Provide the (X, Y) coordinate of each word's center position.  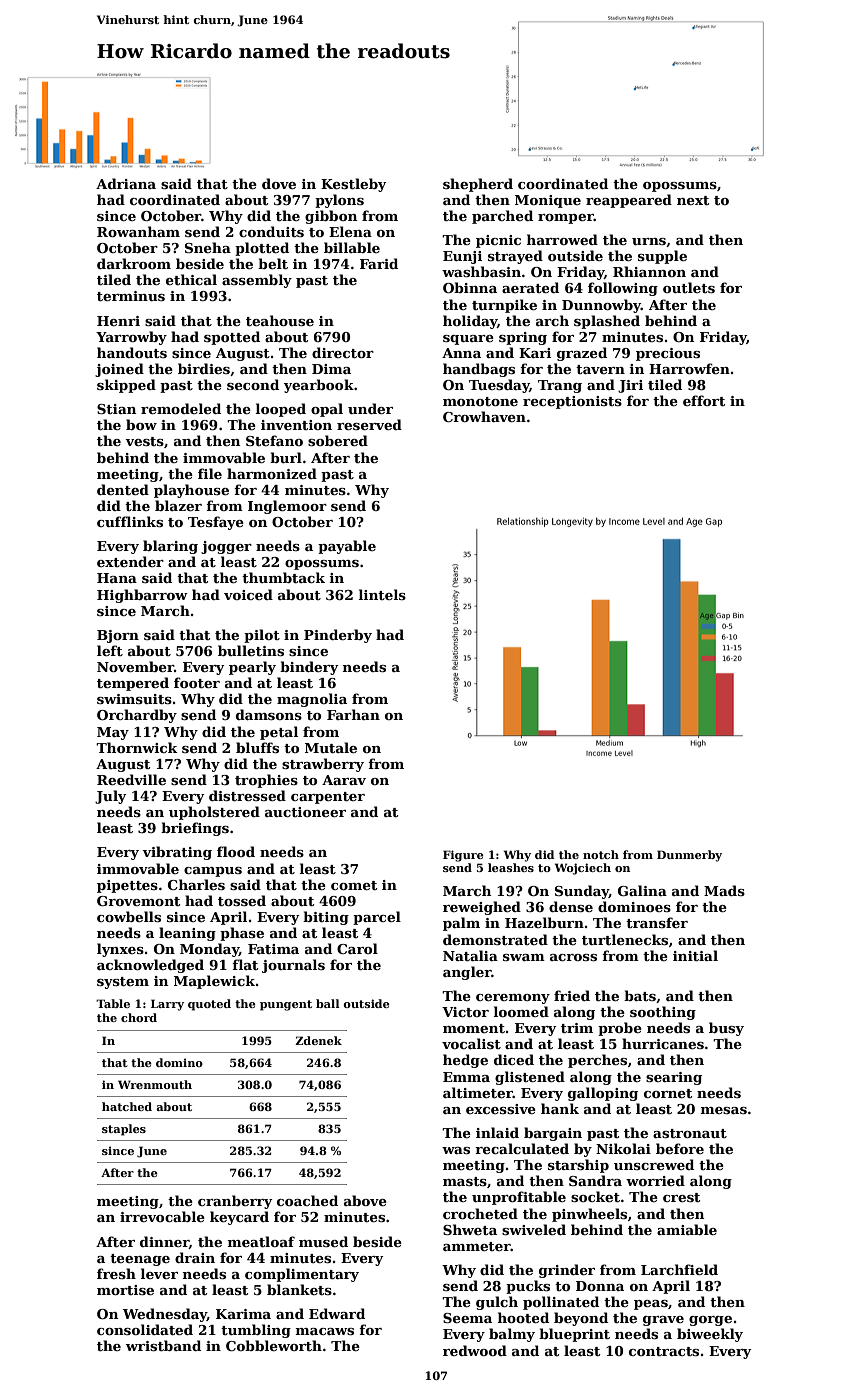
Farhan (353, 714)
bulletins (251, 650)
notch (601, 854)
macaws (325, 1331)
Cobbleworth (274, 1345)
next (693, 200)
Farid (379, 263)
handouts (132, 352)
